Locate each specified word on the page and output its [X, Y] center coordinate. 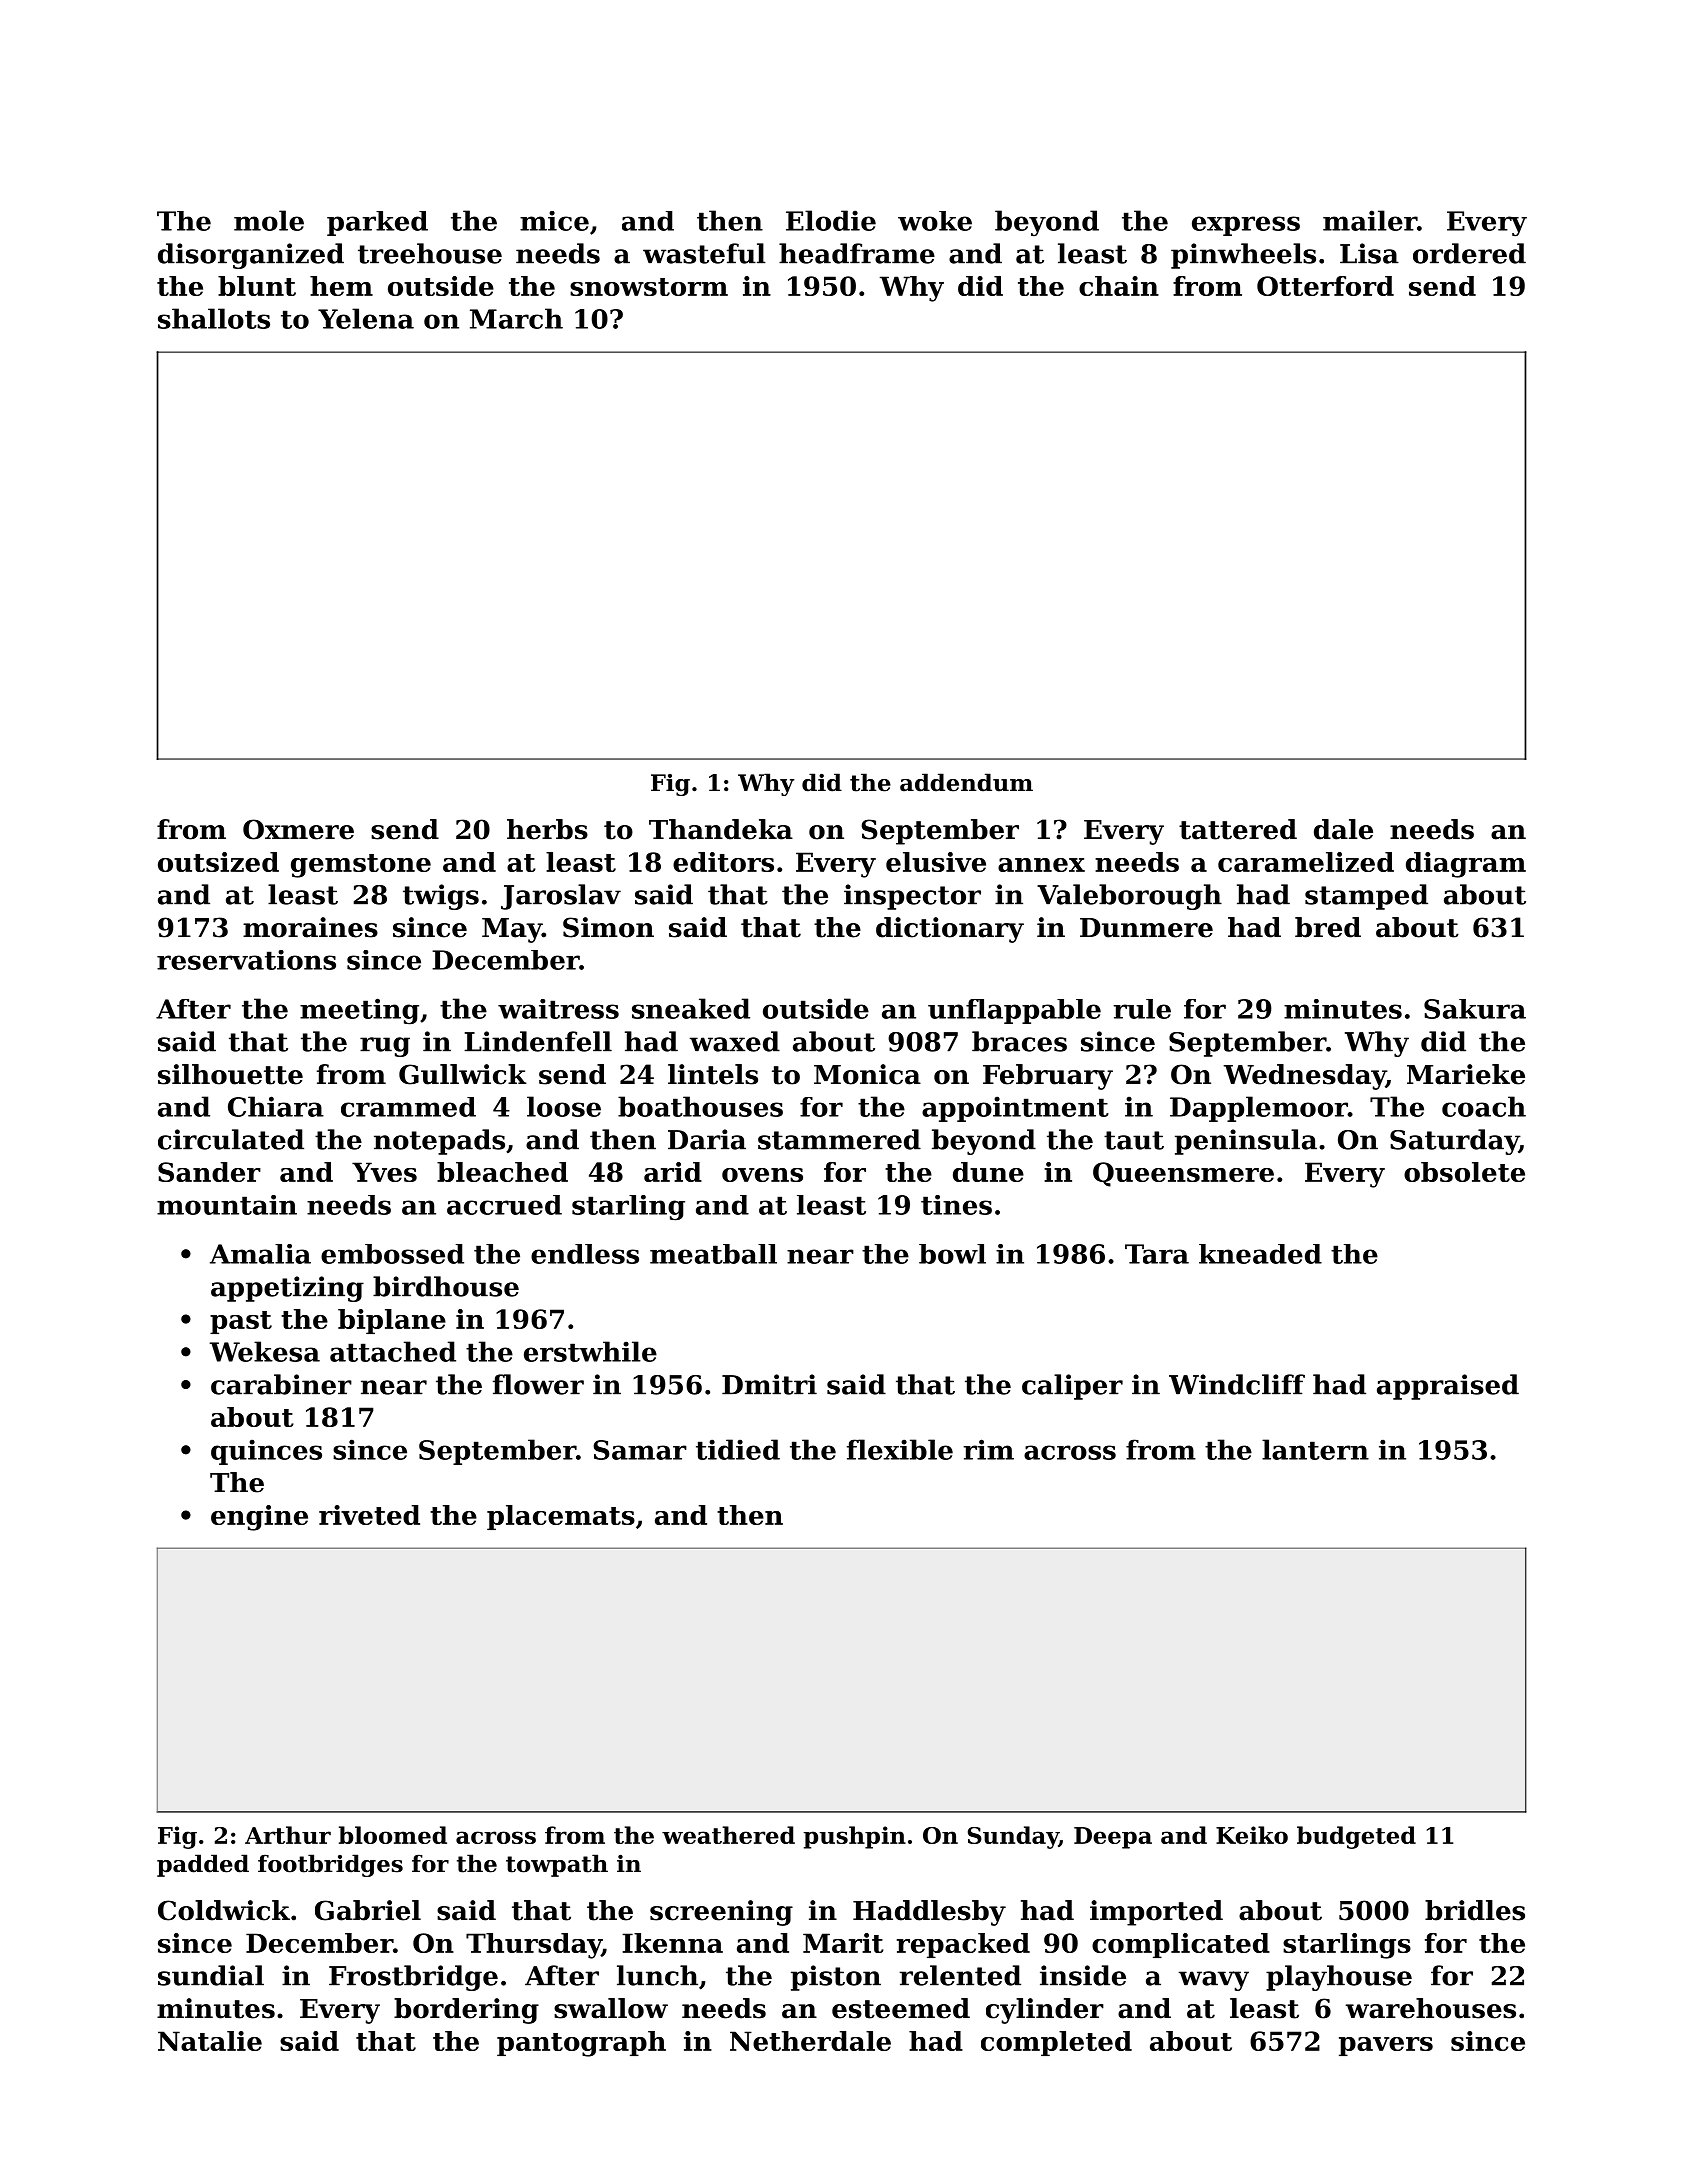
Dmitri [769, 1384]
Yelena [366, 318]
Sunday [1013, 1837]
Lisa [1369, 253]
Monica [867, 1074]
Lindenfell [538, 1041]
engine [259, 1518]
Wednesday [1305, 1077]
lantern [1315, 1449]
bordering [466, 2011]
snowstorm [649, 287]
